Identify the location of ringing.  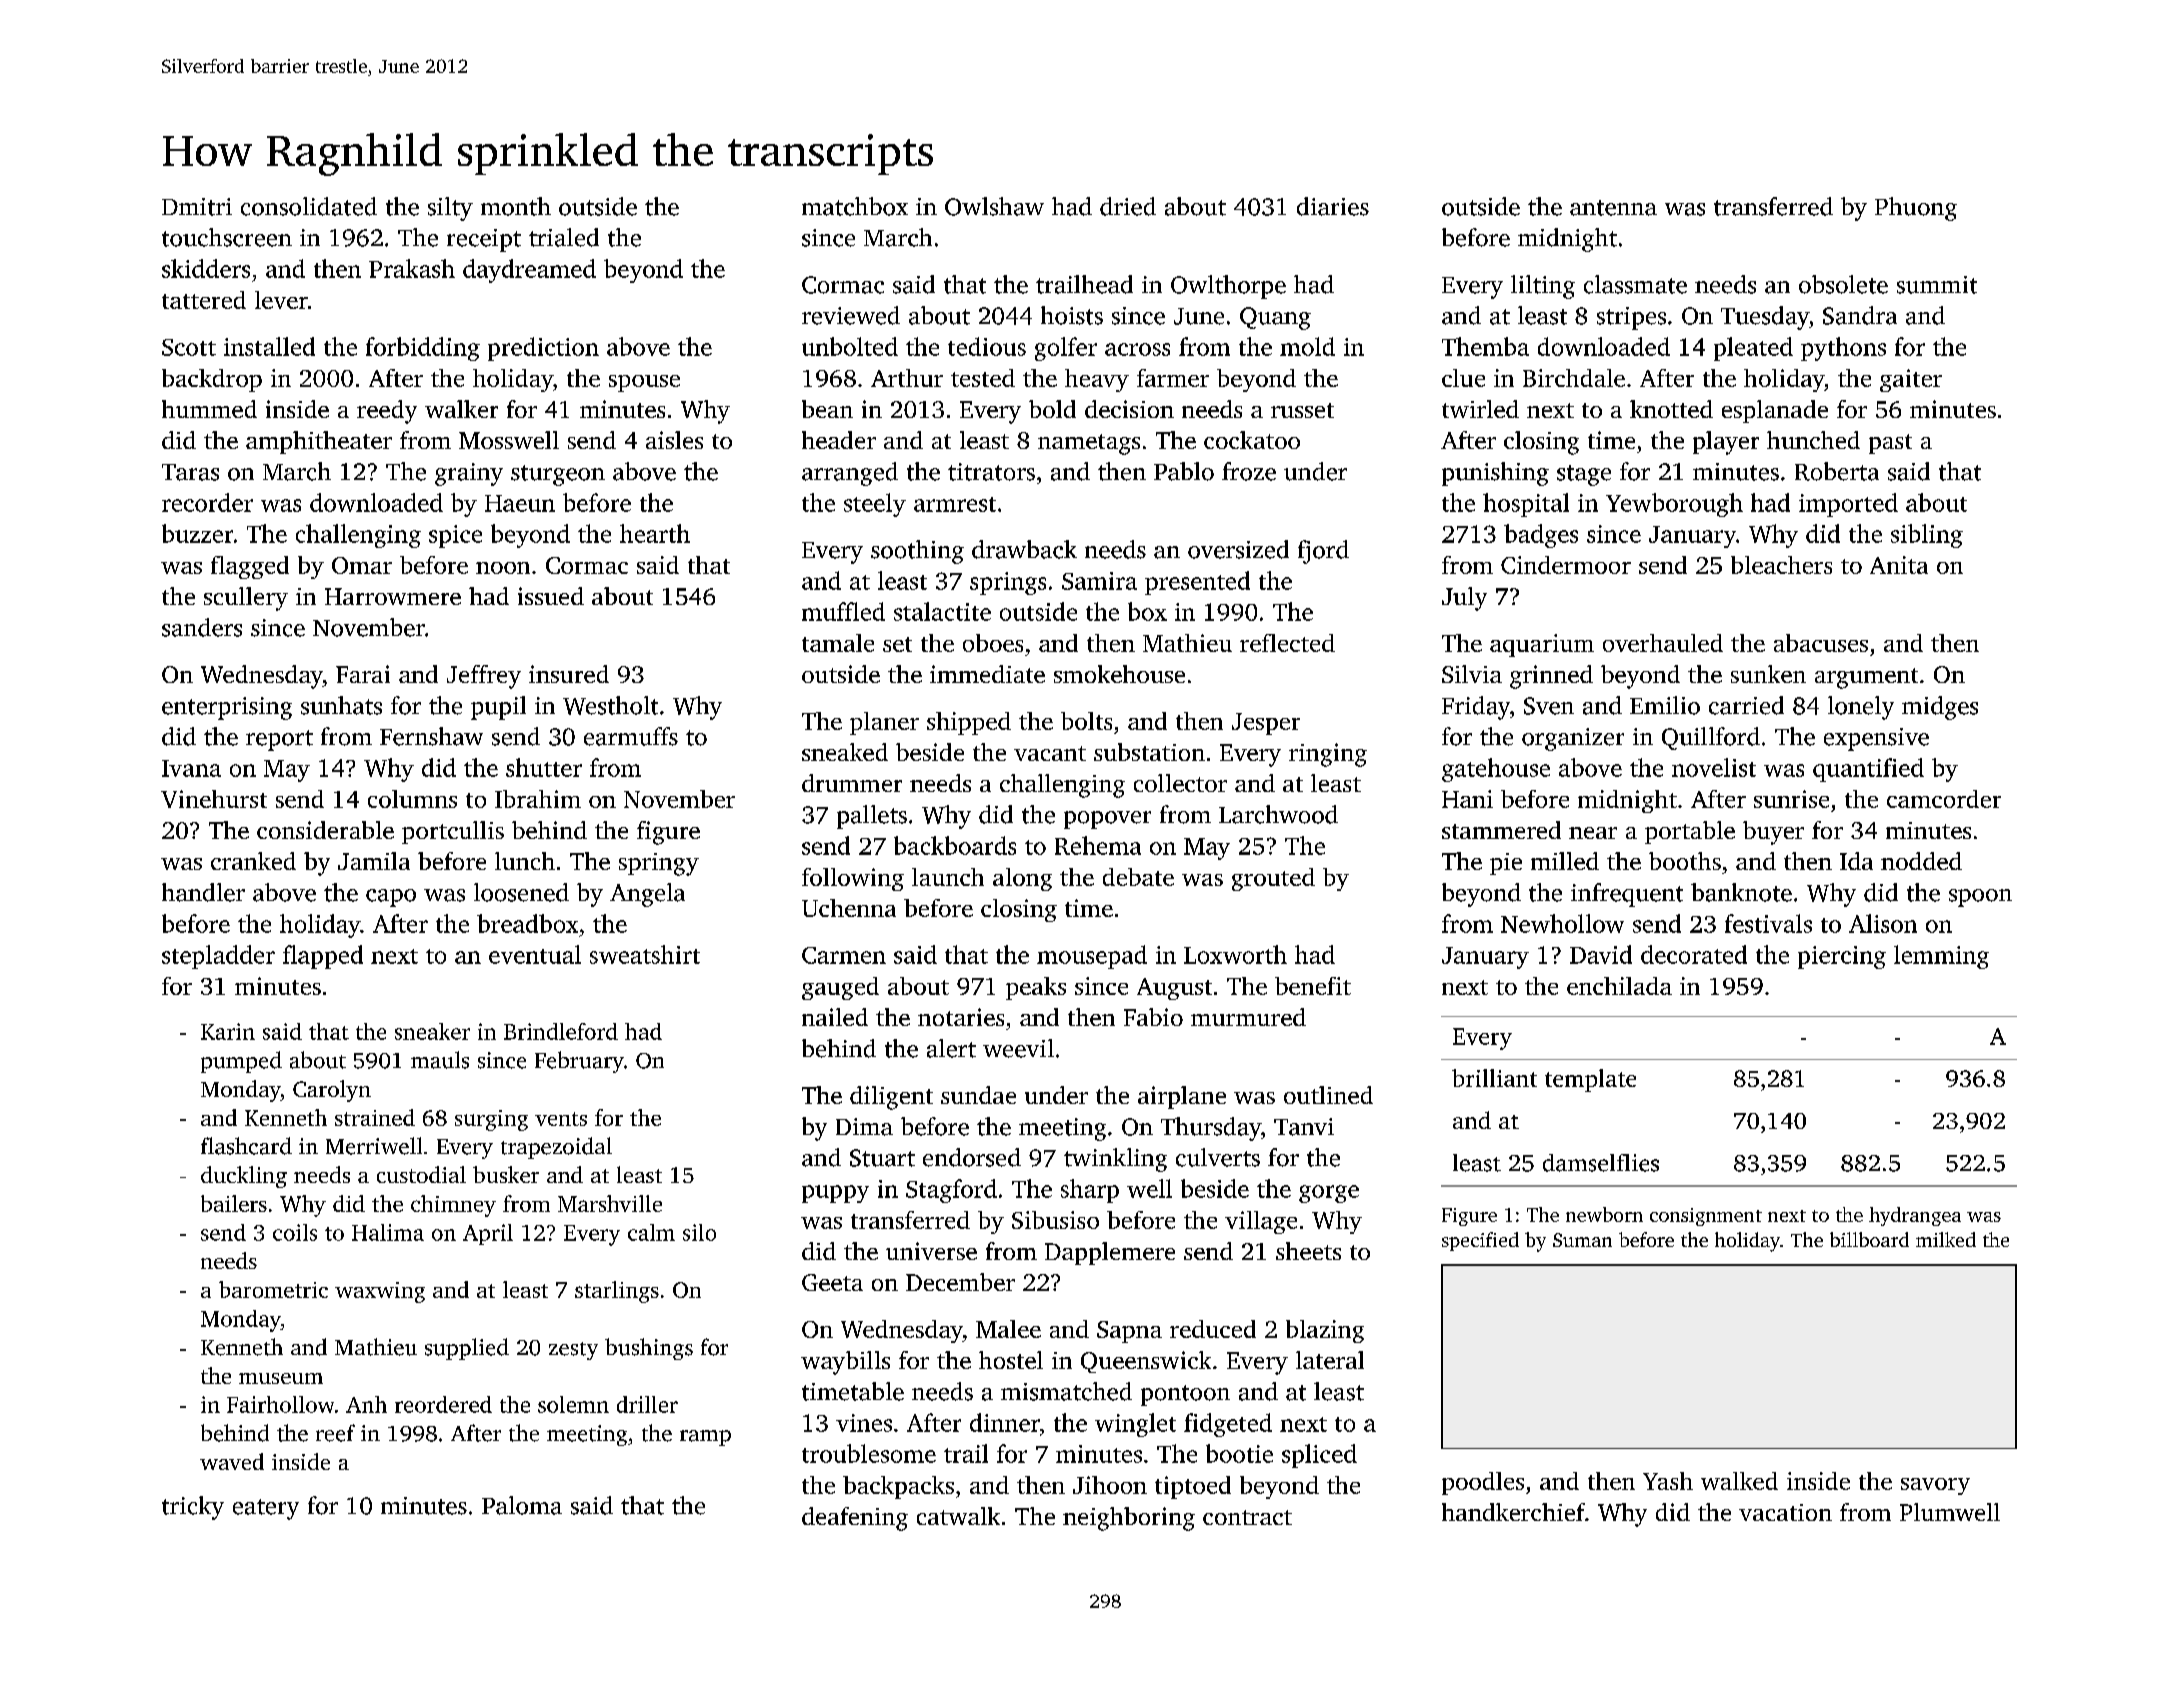
(1328, 755).
